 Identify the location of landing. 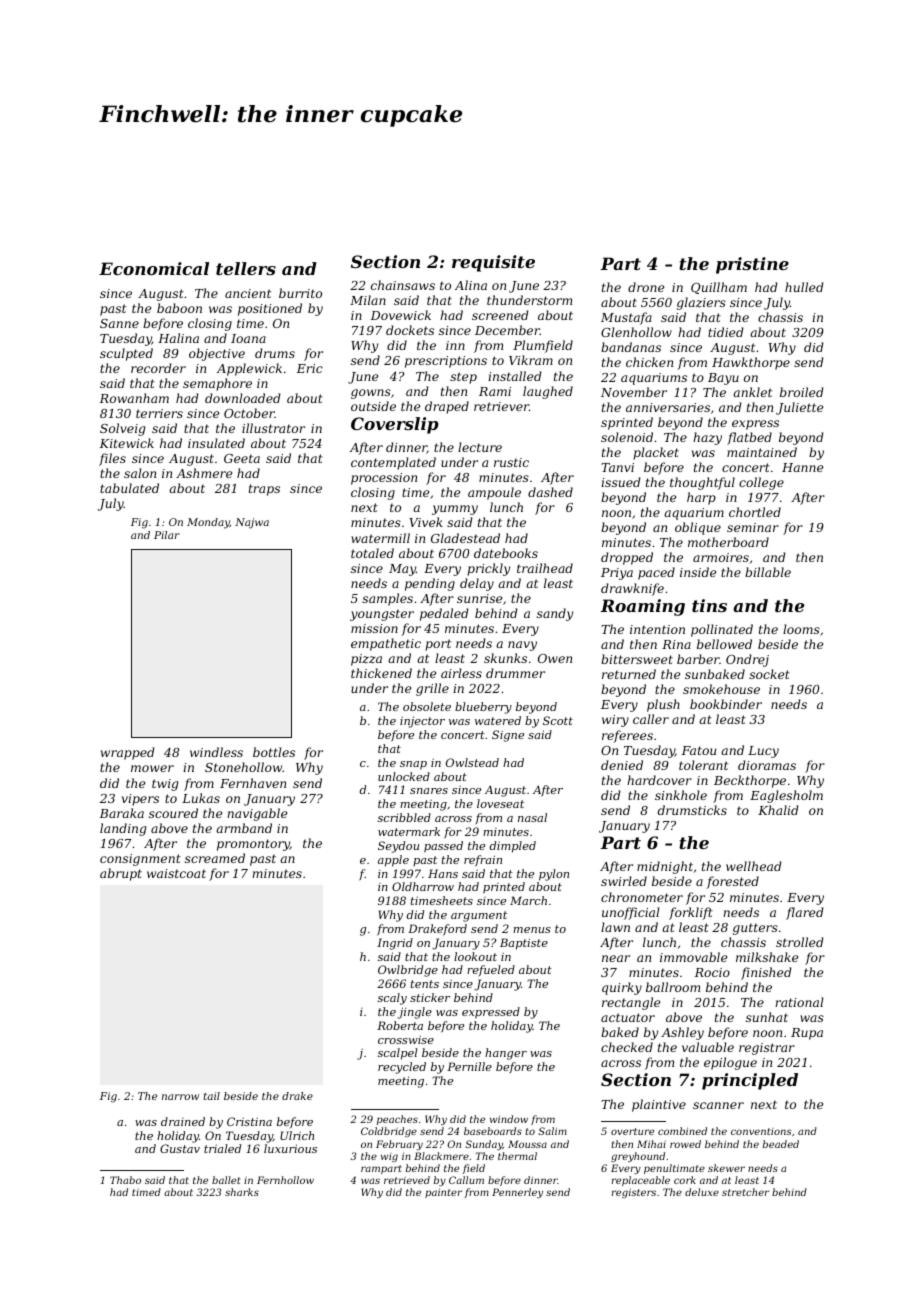
(123, 829).
